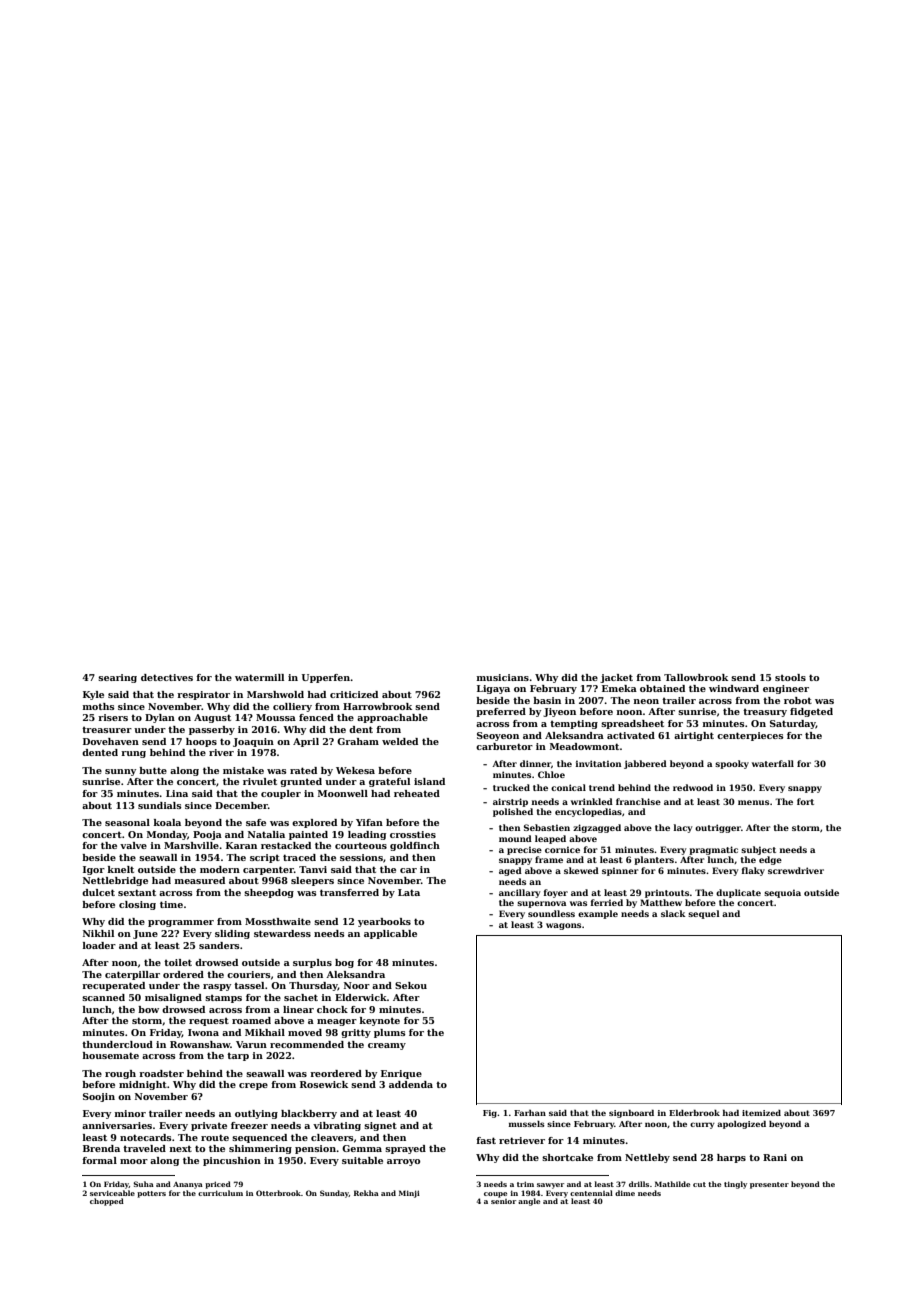 The image size is (924, 1308). I want to click on Enrique, so click(401, 1074).
